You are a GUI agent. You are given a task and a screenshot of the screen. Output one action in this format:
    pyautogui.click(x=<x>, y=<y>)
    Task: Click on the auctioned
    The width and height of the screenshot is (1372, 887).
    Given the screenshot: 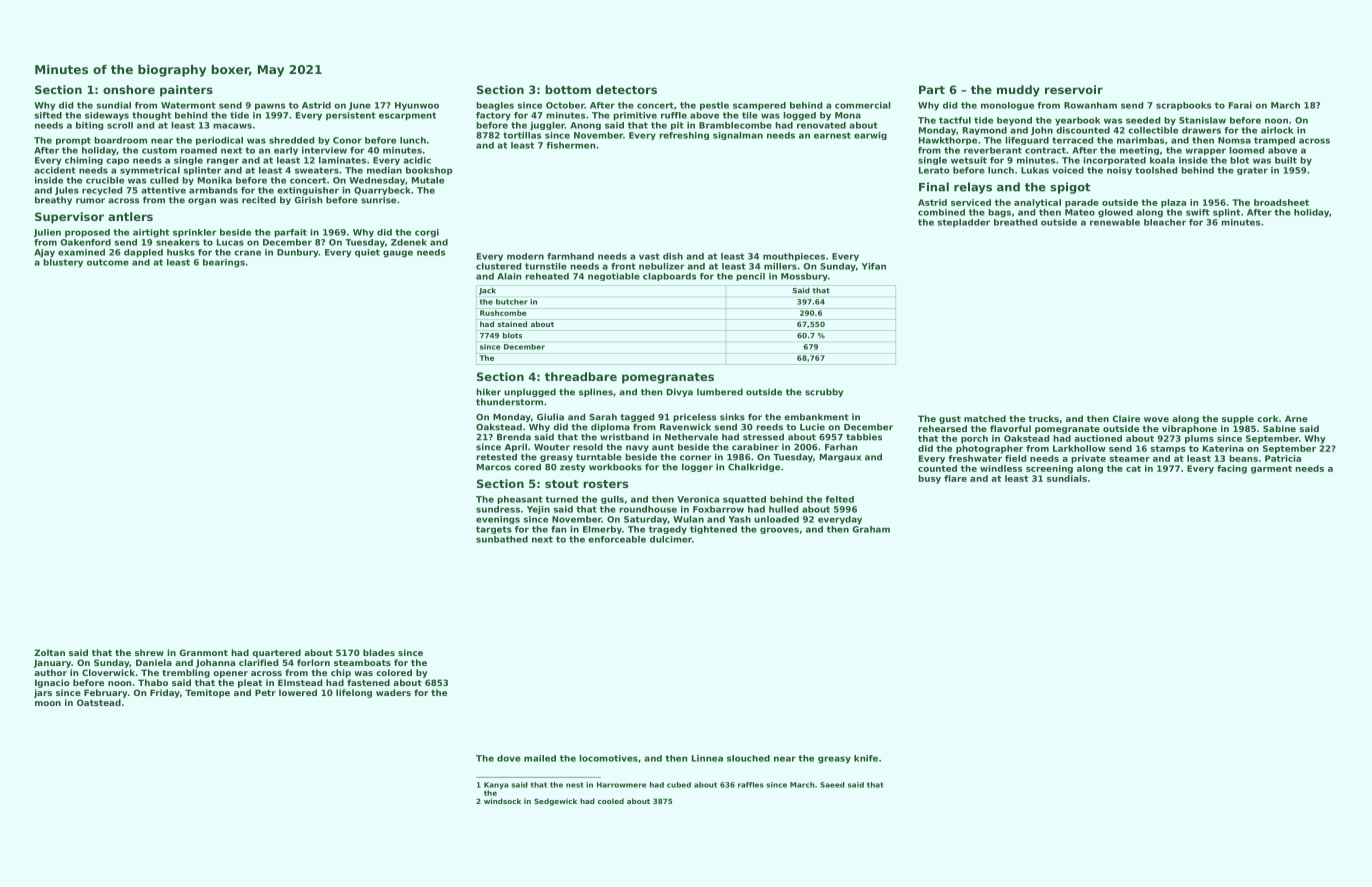 What is the action you would take?
    pyautogui.click(x=1098, y=438)
